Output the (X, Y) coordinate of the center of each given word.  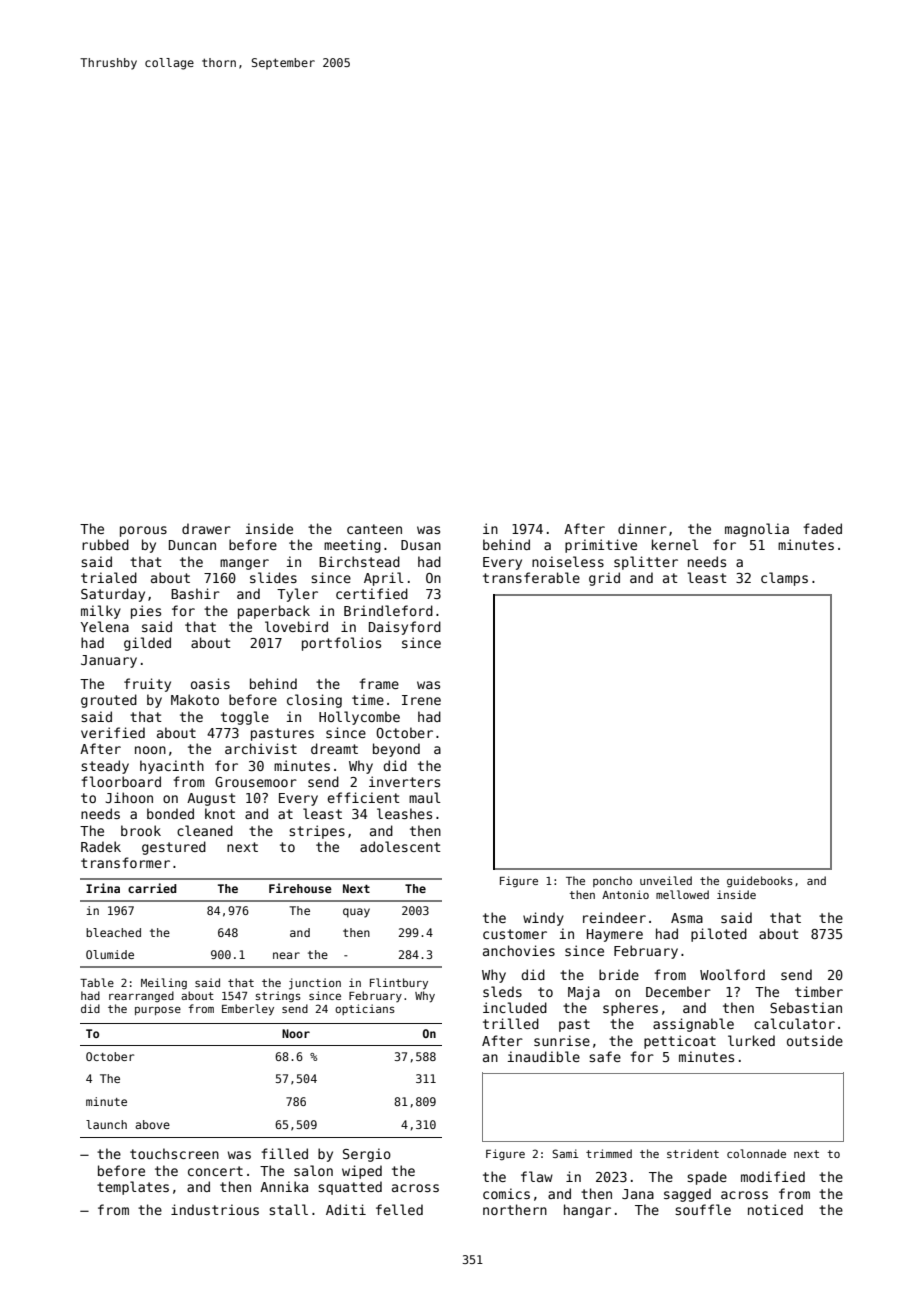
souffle (703, 1209)
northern (515, 1209)
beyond (396, 750)
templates (133, 1188)
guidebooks (760, 882)
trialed (109, 577)
